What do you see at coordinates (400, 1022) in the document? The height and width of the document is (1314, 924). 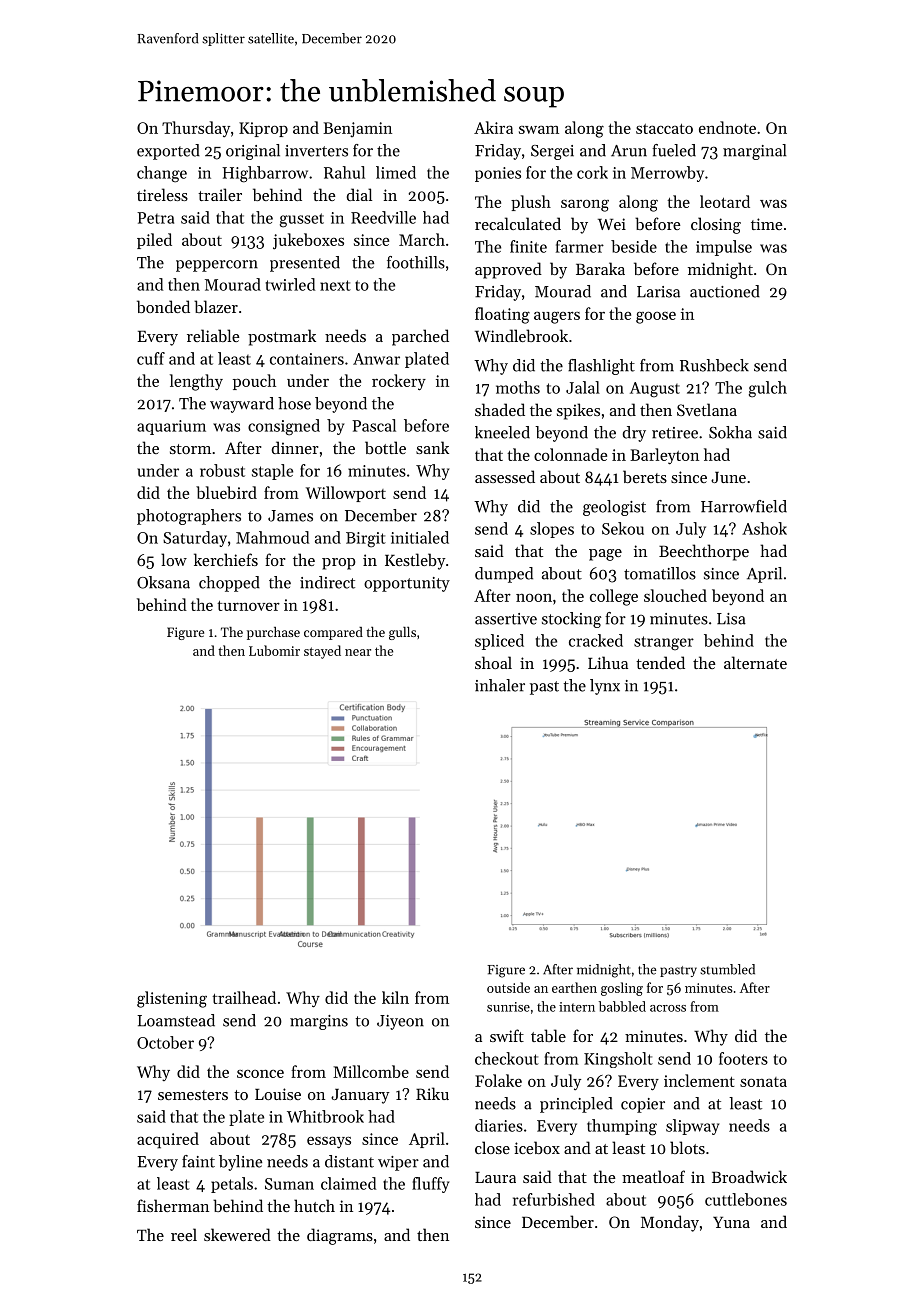 I see `Jiyeon` at bounding box center [400, 1022].
